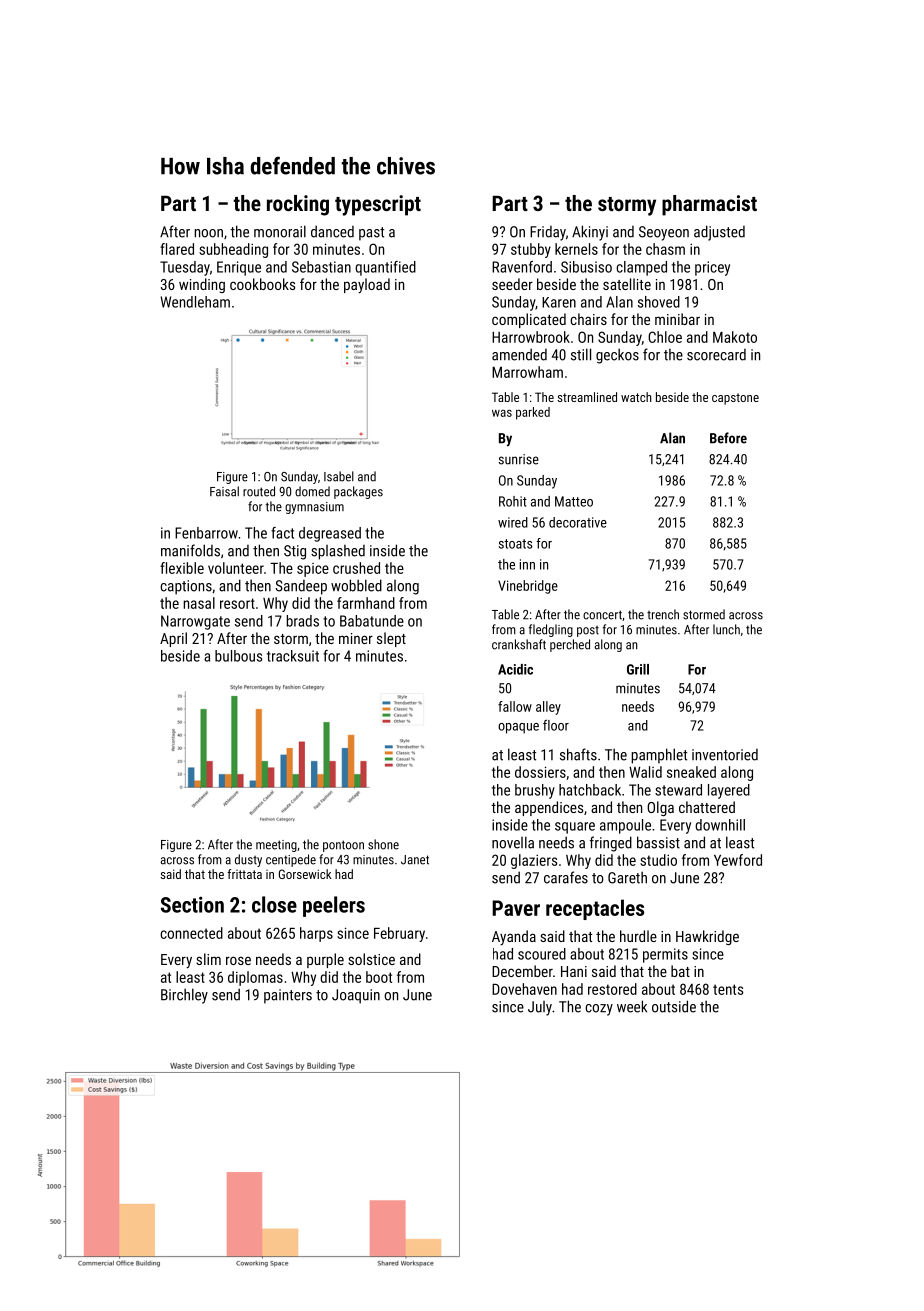 The width and height of the document is (924, 1311). I want to click on bulbous, so click(239, 656).
